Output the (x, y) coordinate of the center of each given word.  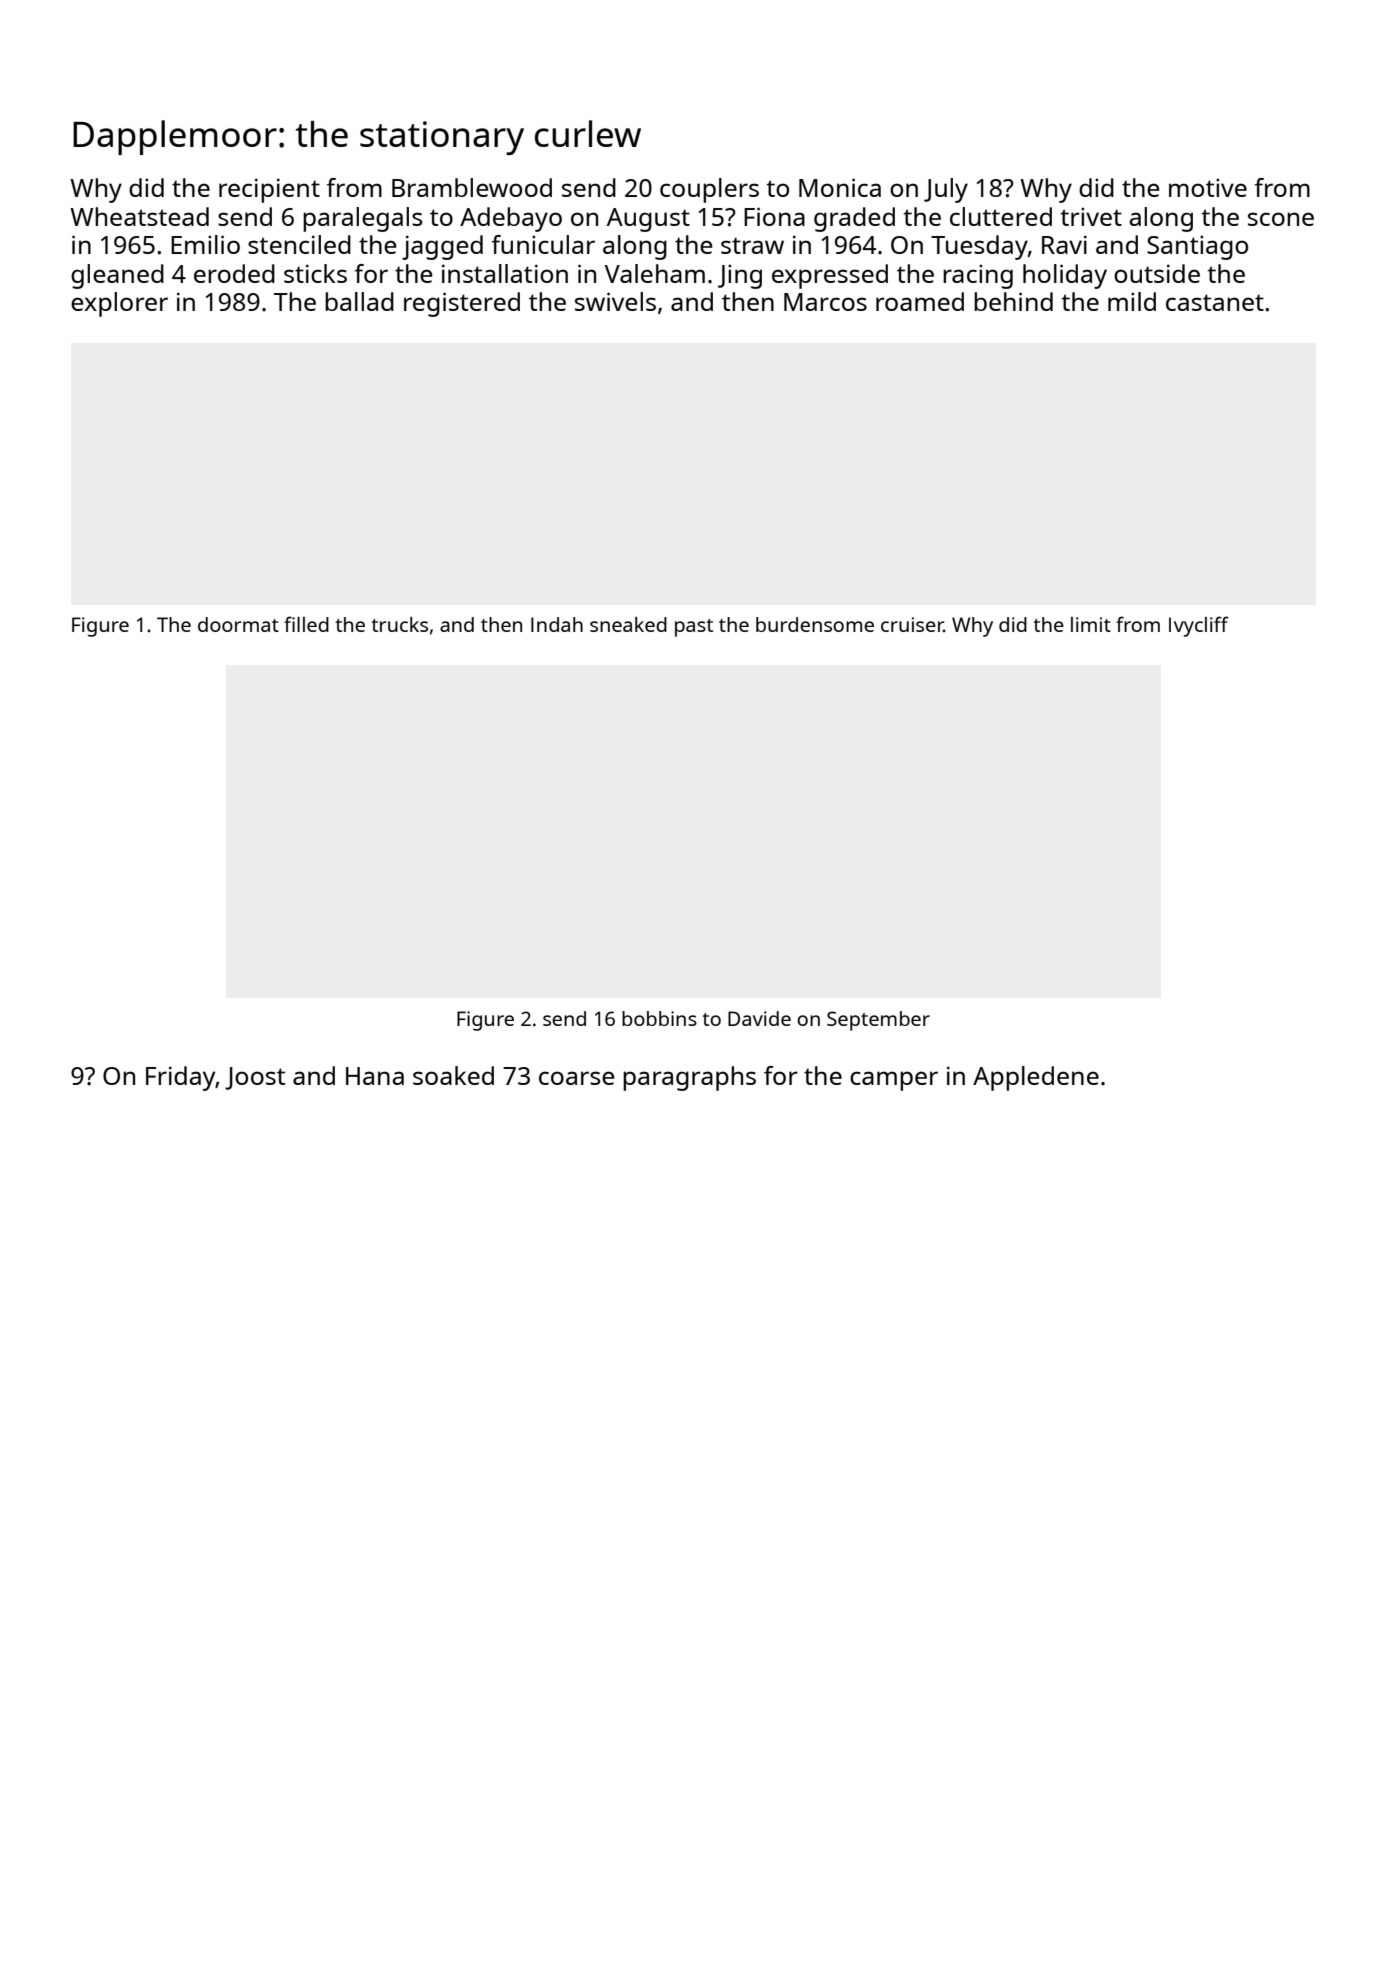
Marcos (825, 302)
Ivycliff (1199, 626)
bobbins (659, 1018)
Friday (181, 1078)
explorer (119, 304)
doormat (238, 624)
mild (1132, 301)
